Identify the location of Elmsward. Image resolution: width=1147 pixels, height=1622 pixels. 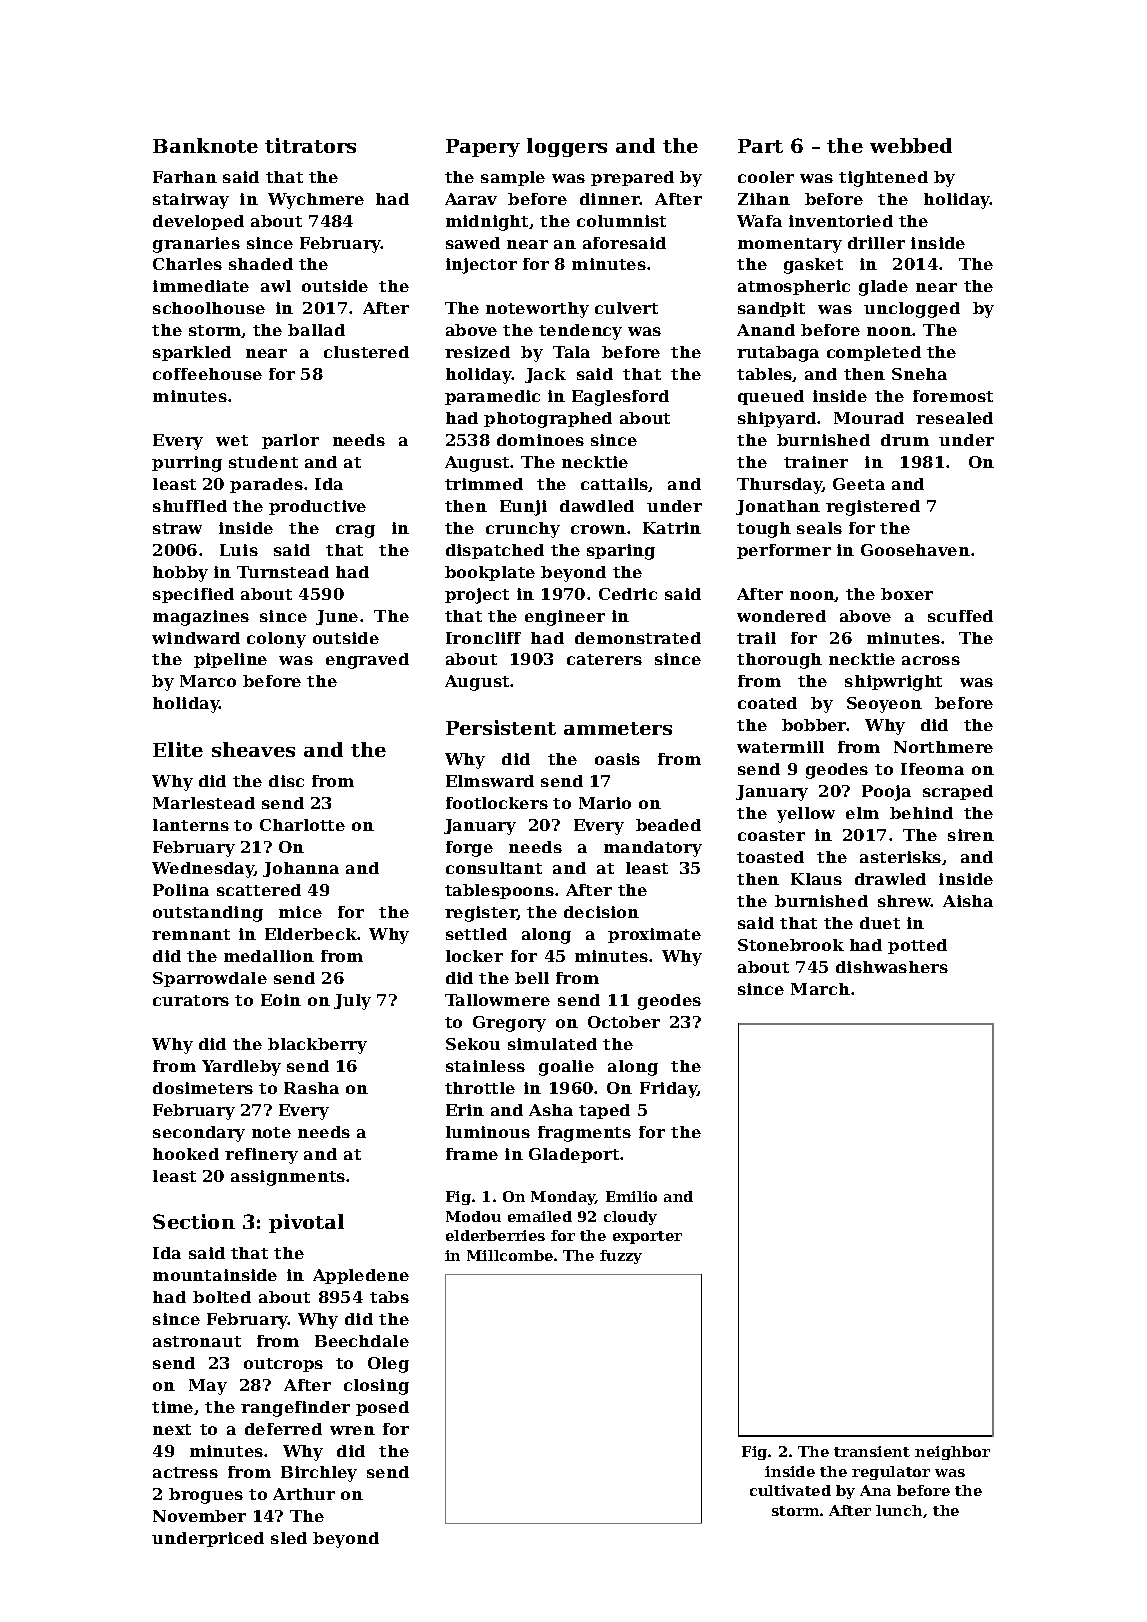
(490, 781).
